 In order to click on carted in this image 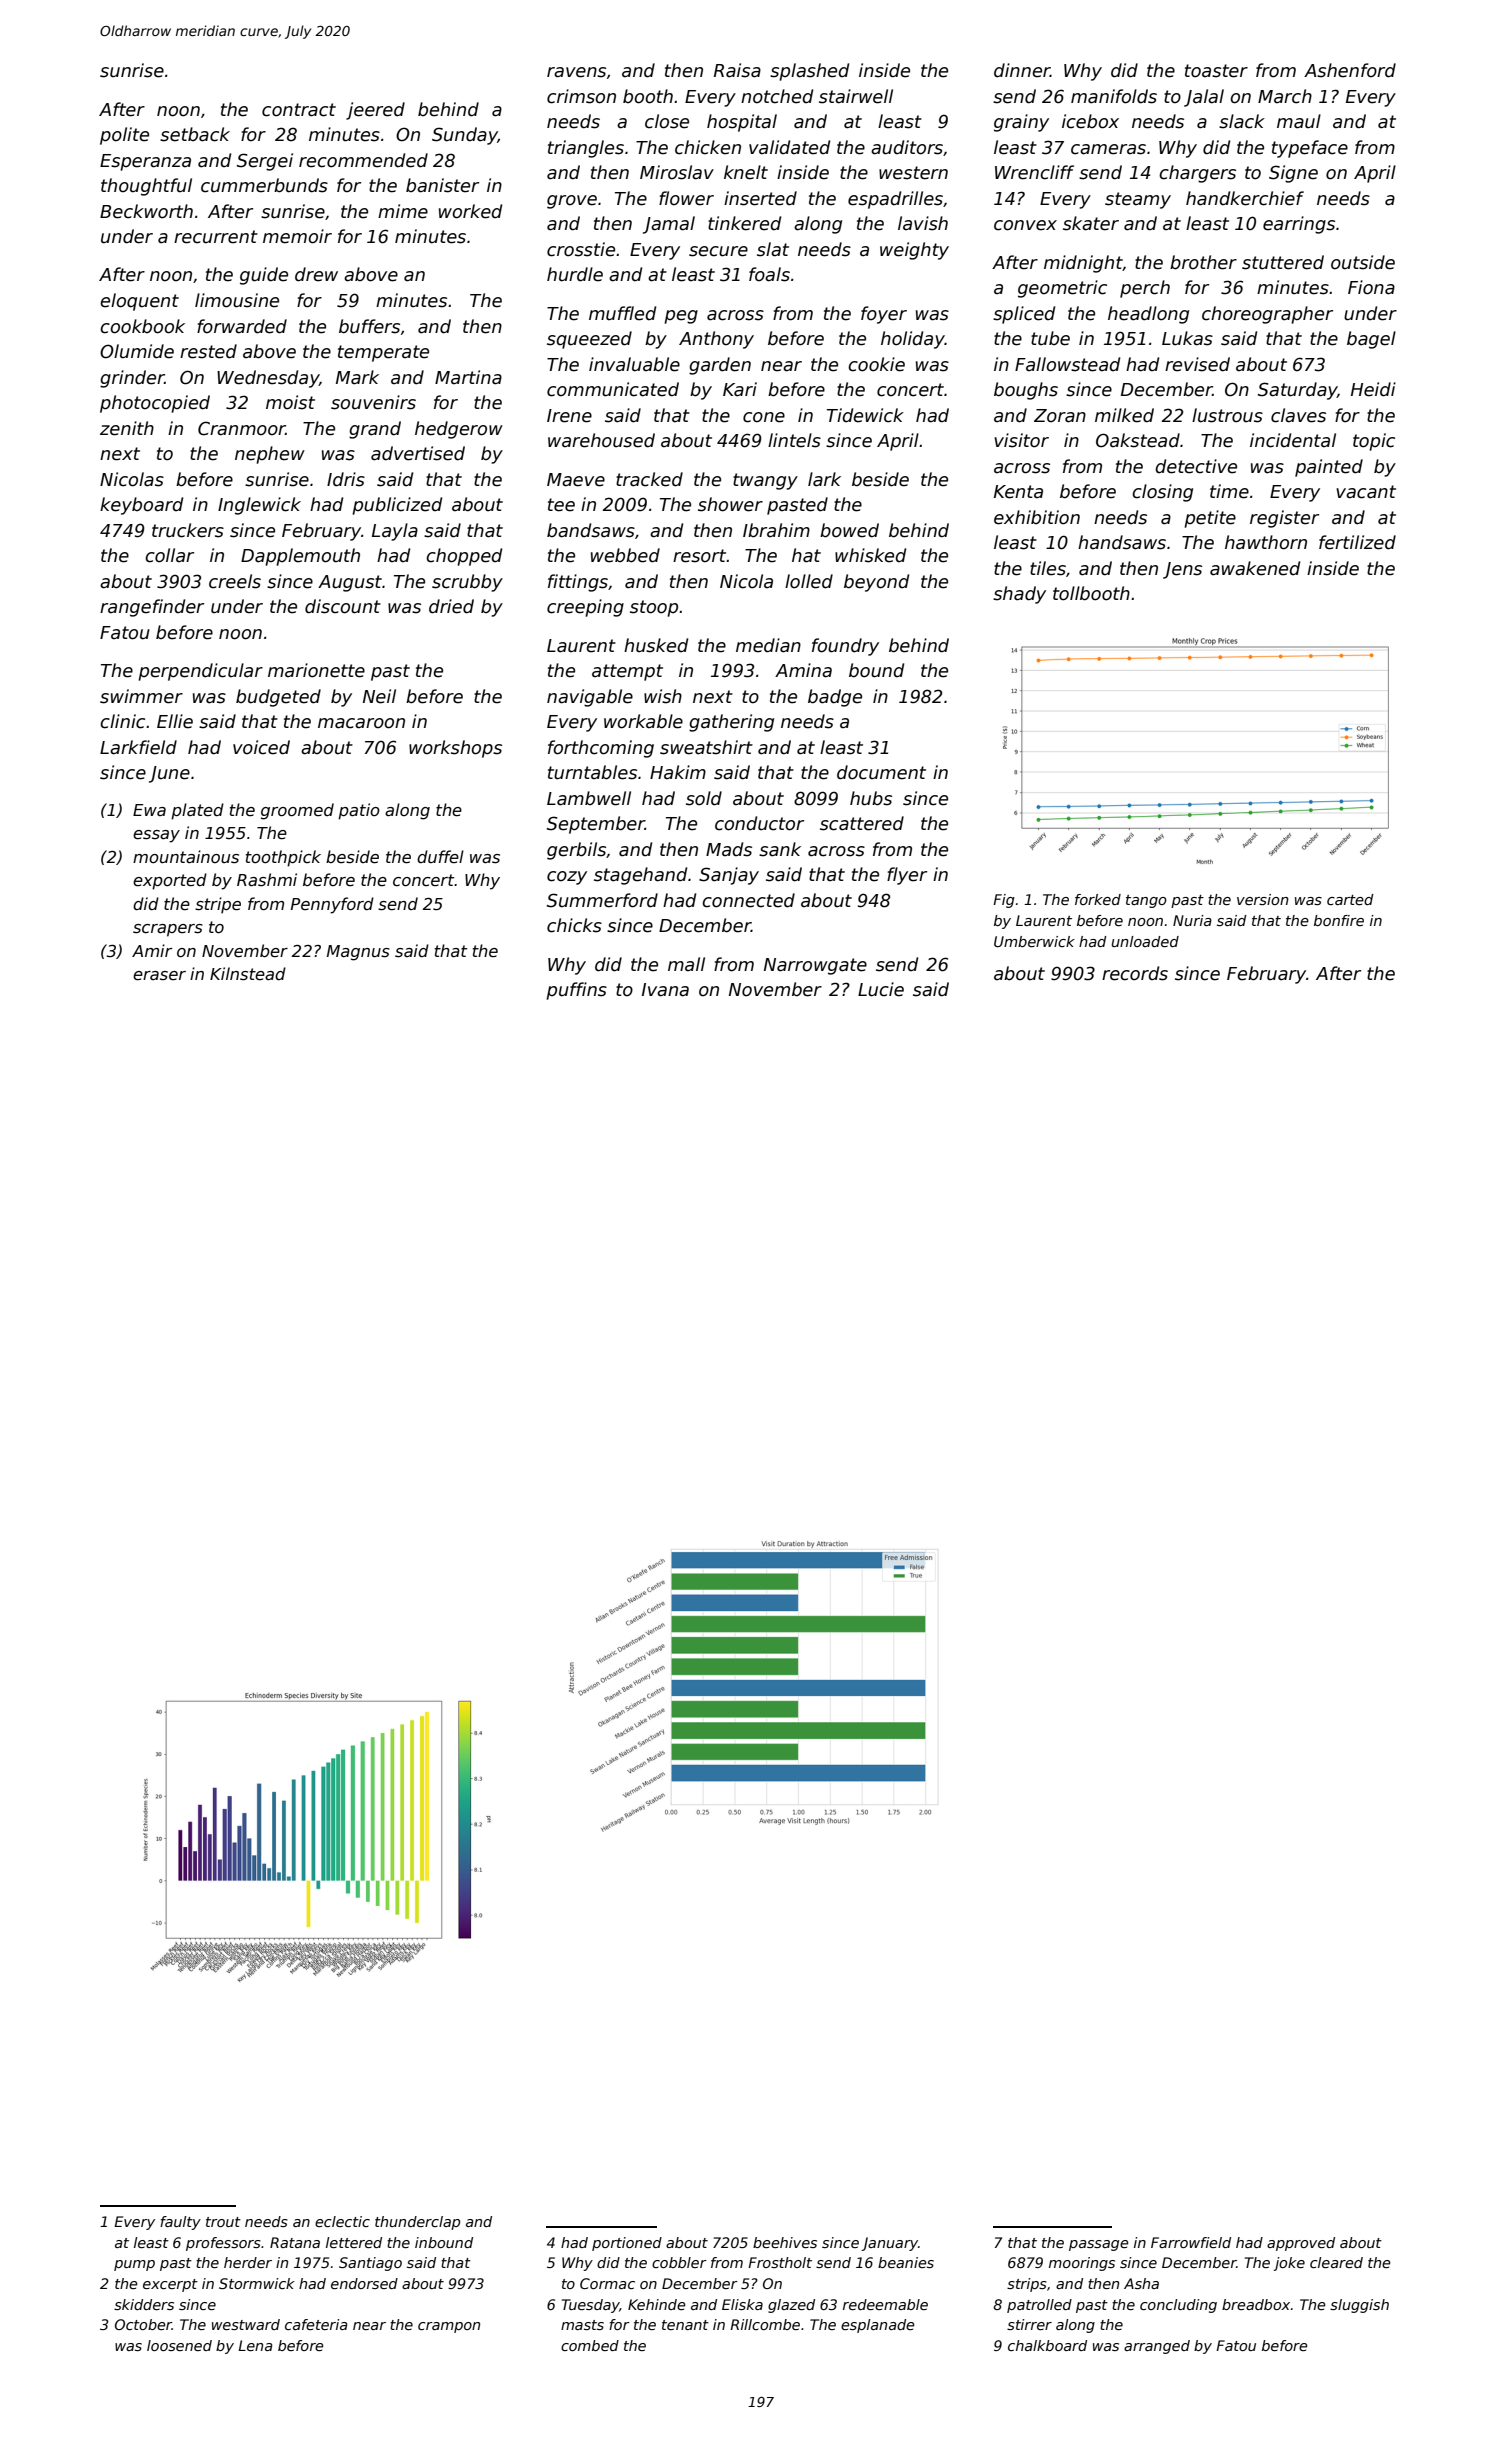, I will do `click(1350, 899)`.
